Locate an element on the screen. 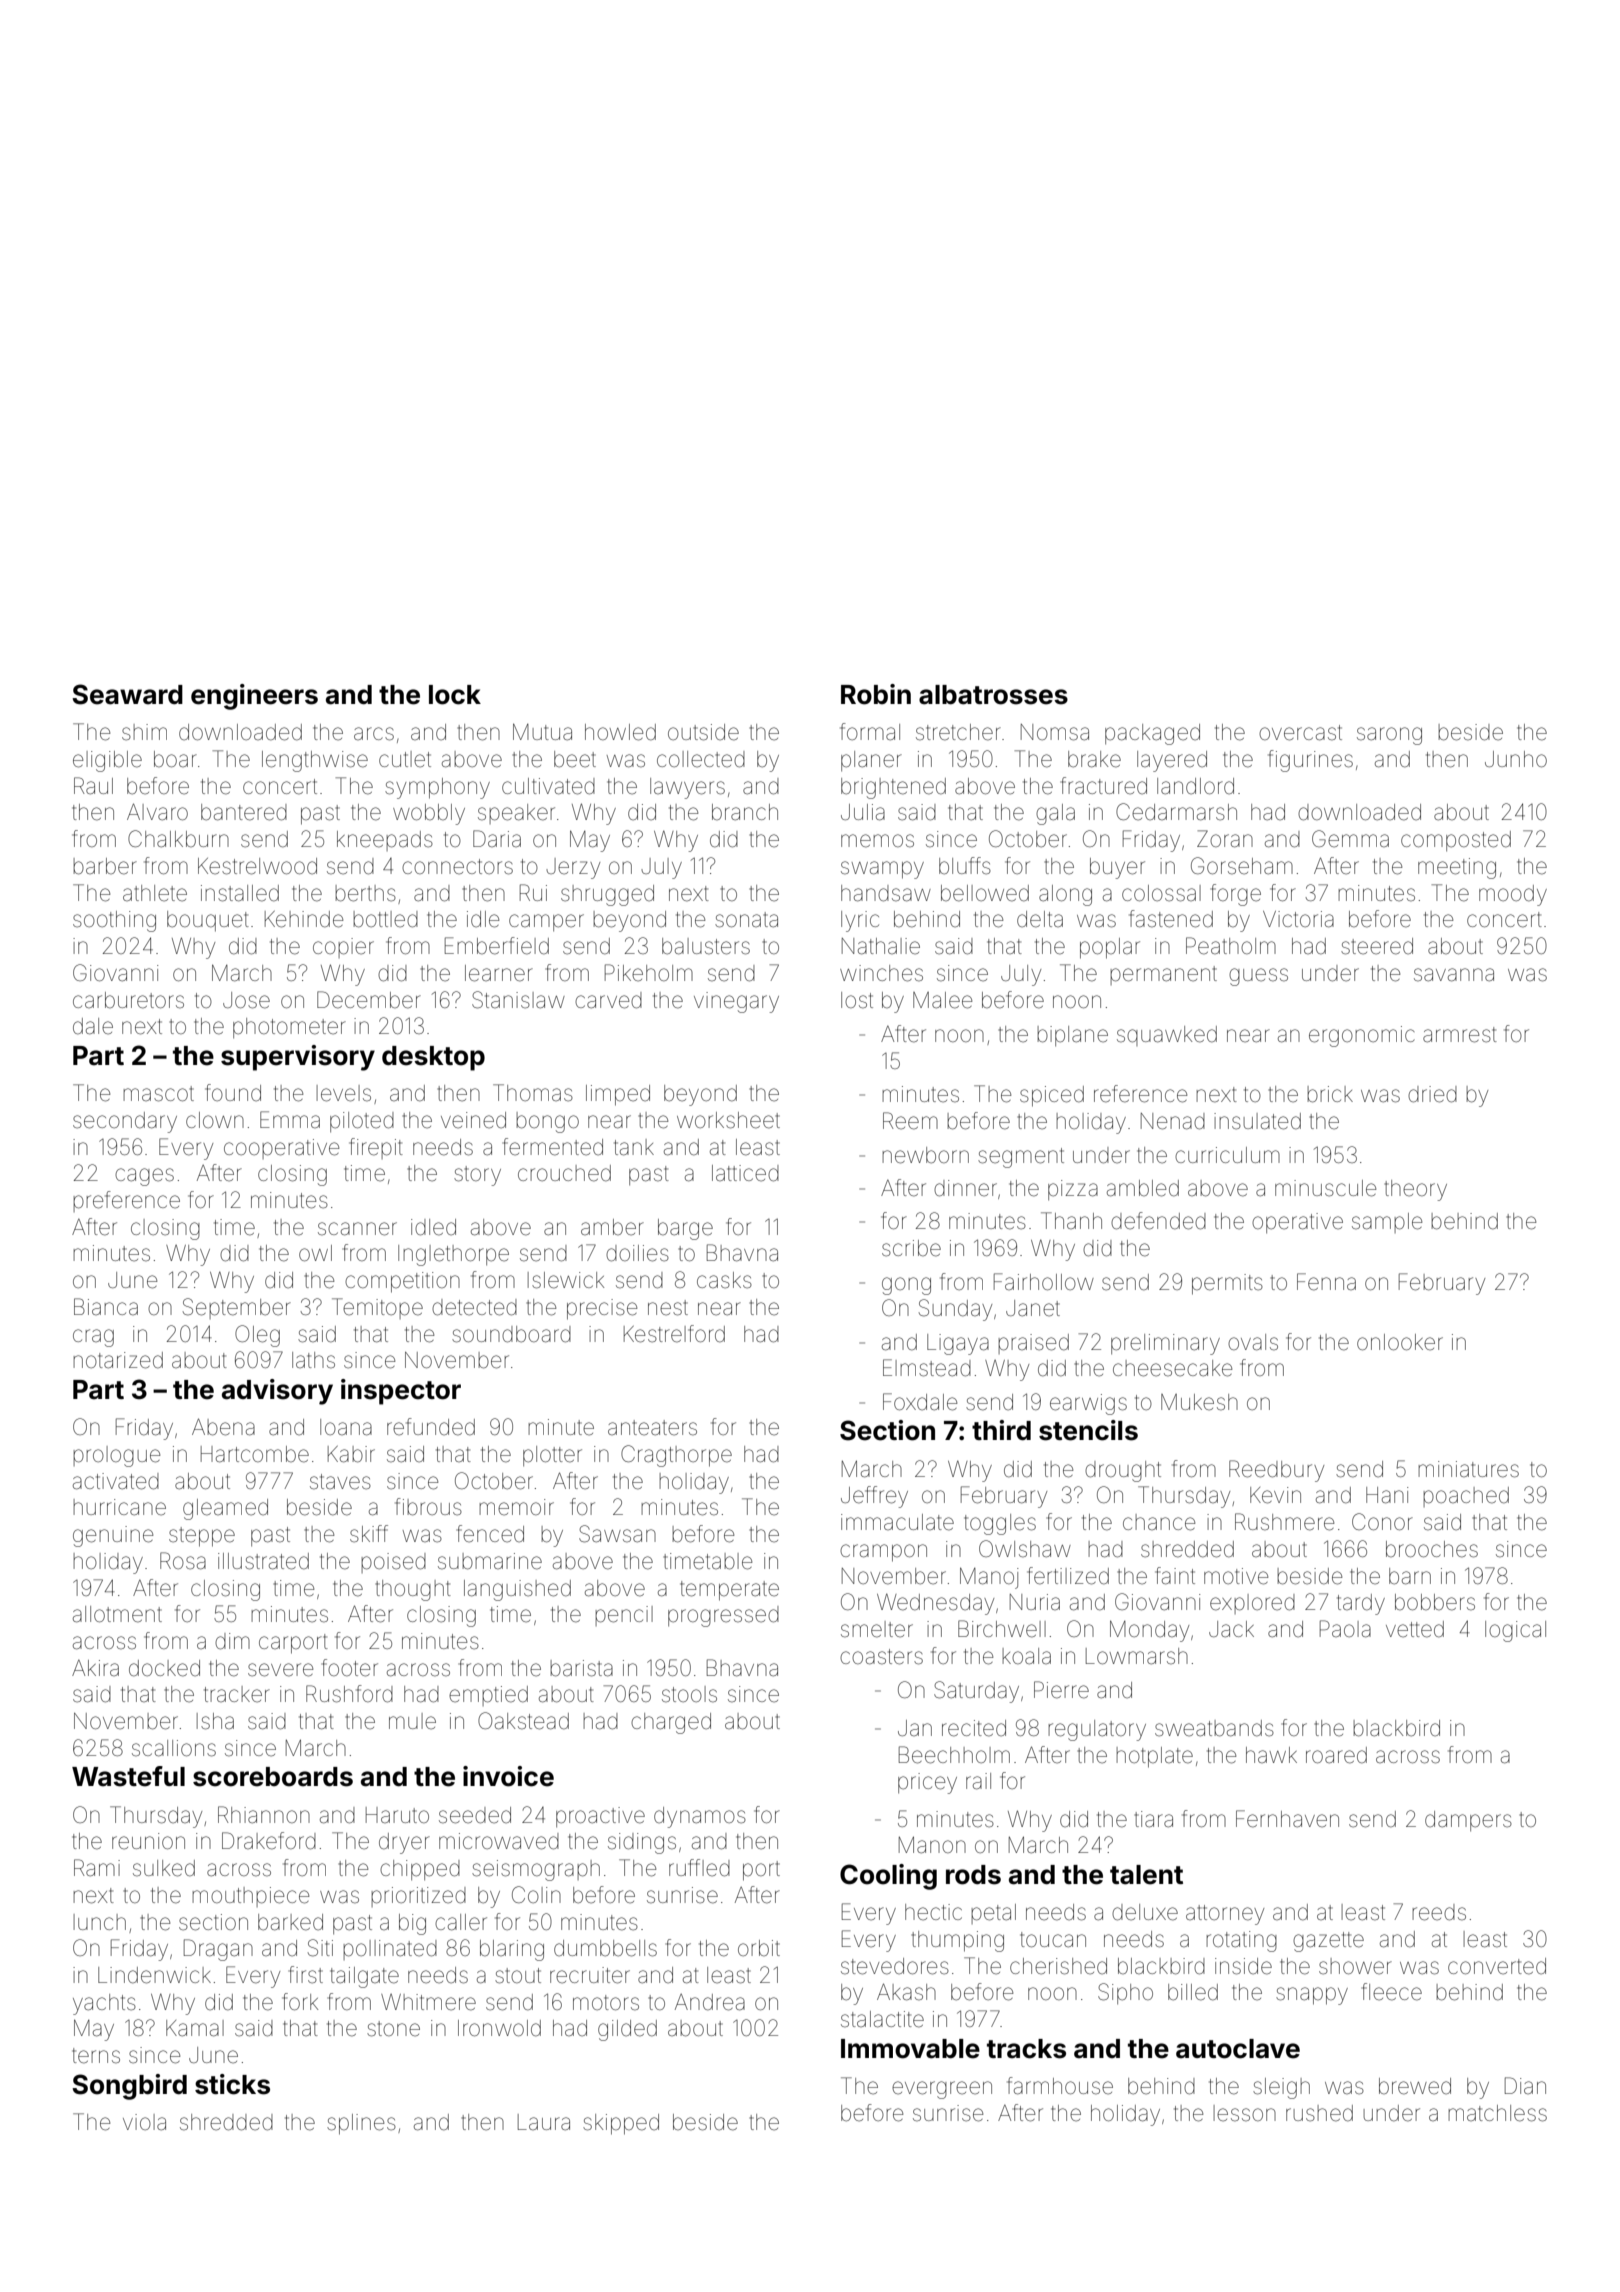 This screenshot has width=1620, height=2292. howled is located at coordinates (620, 732).
